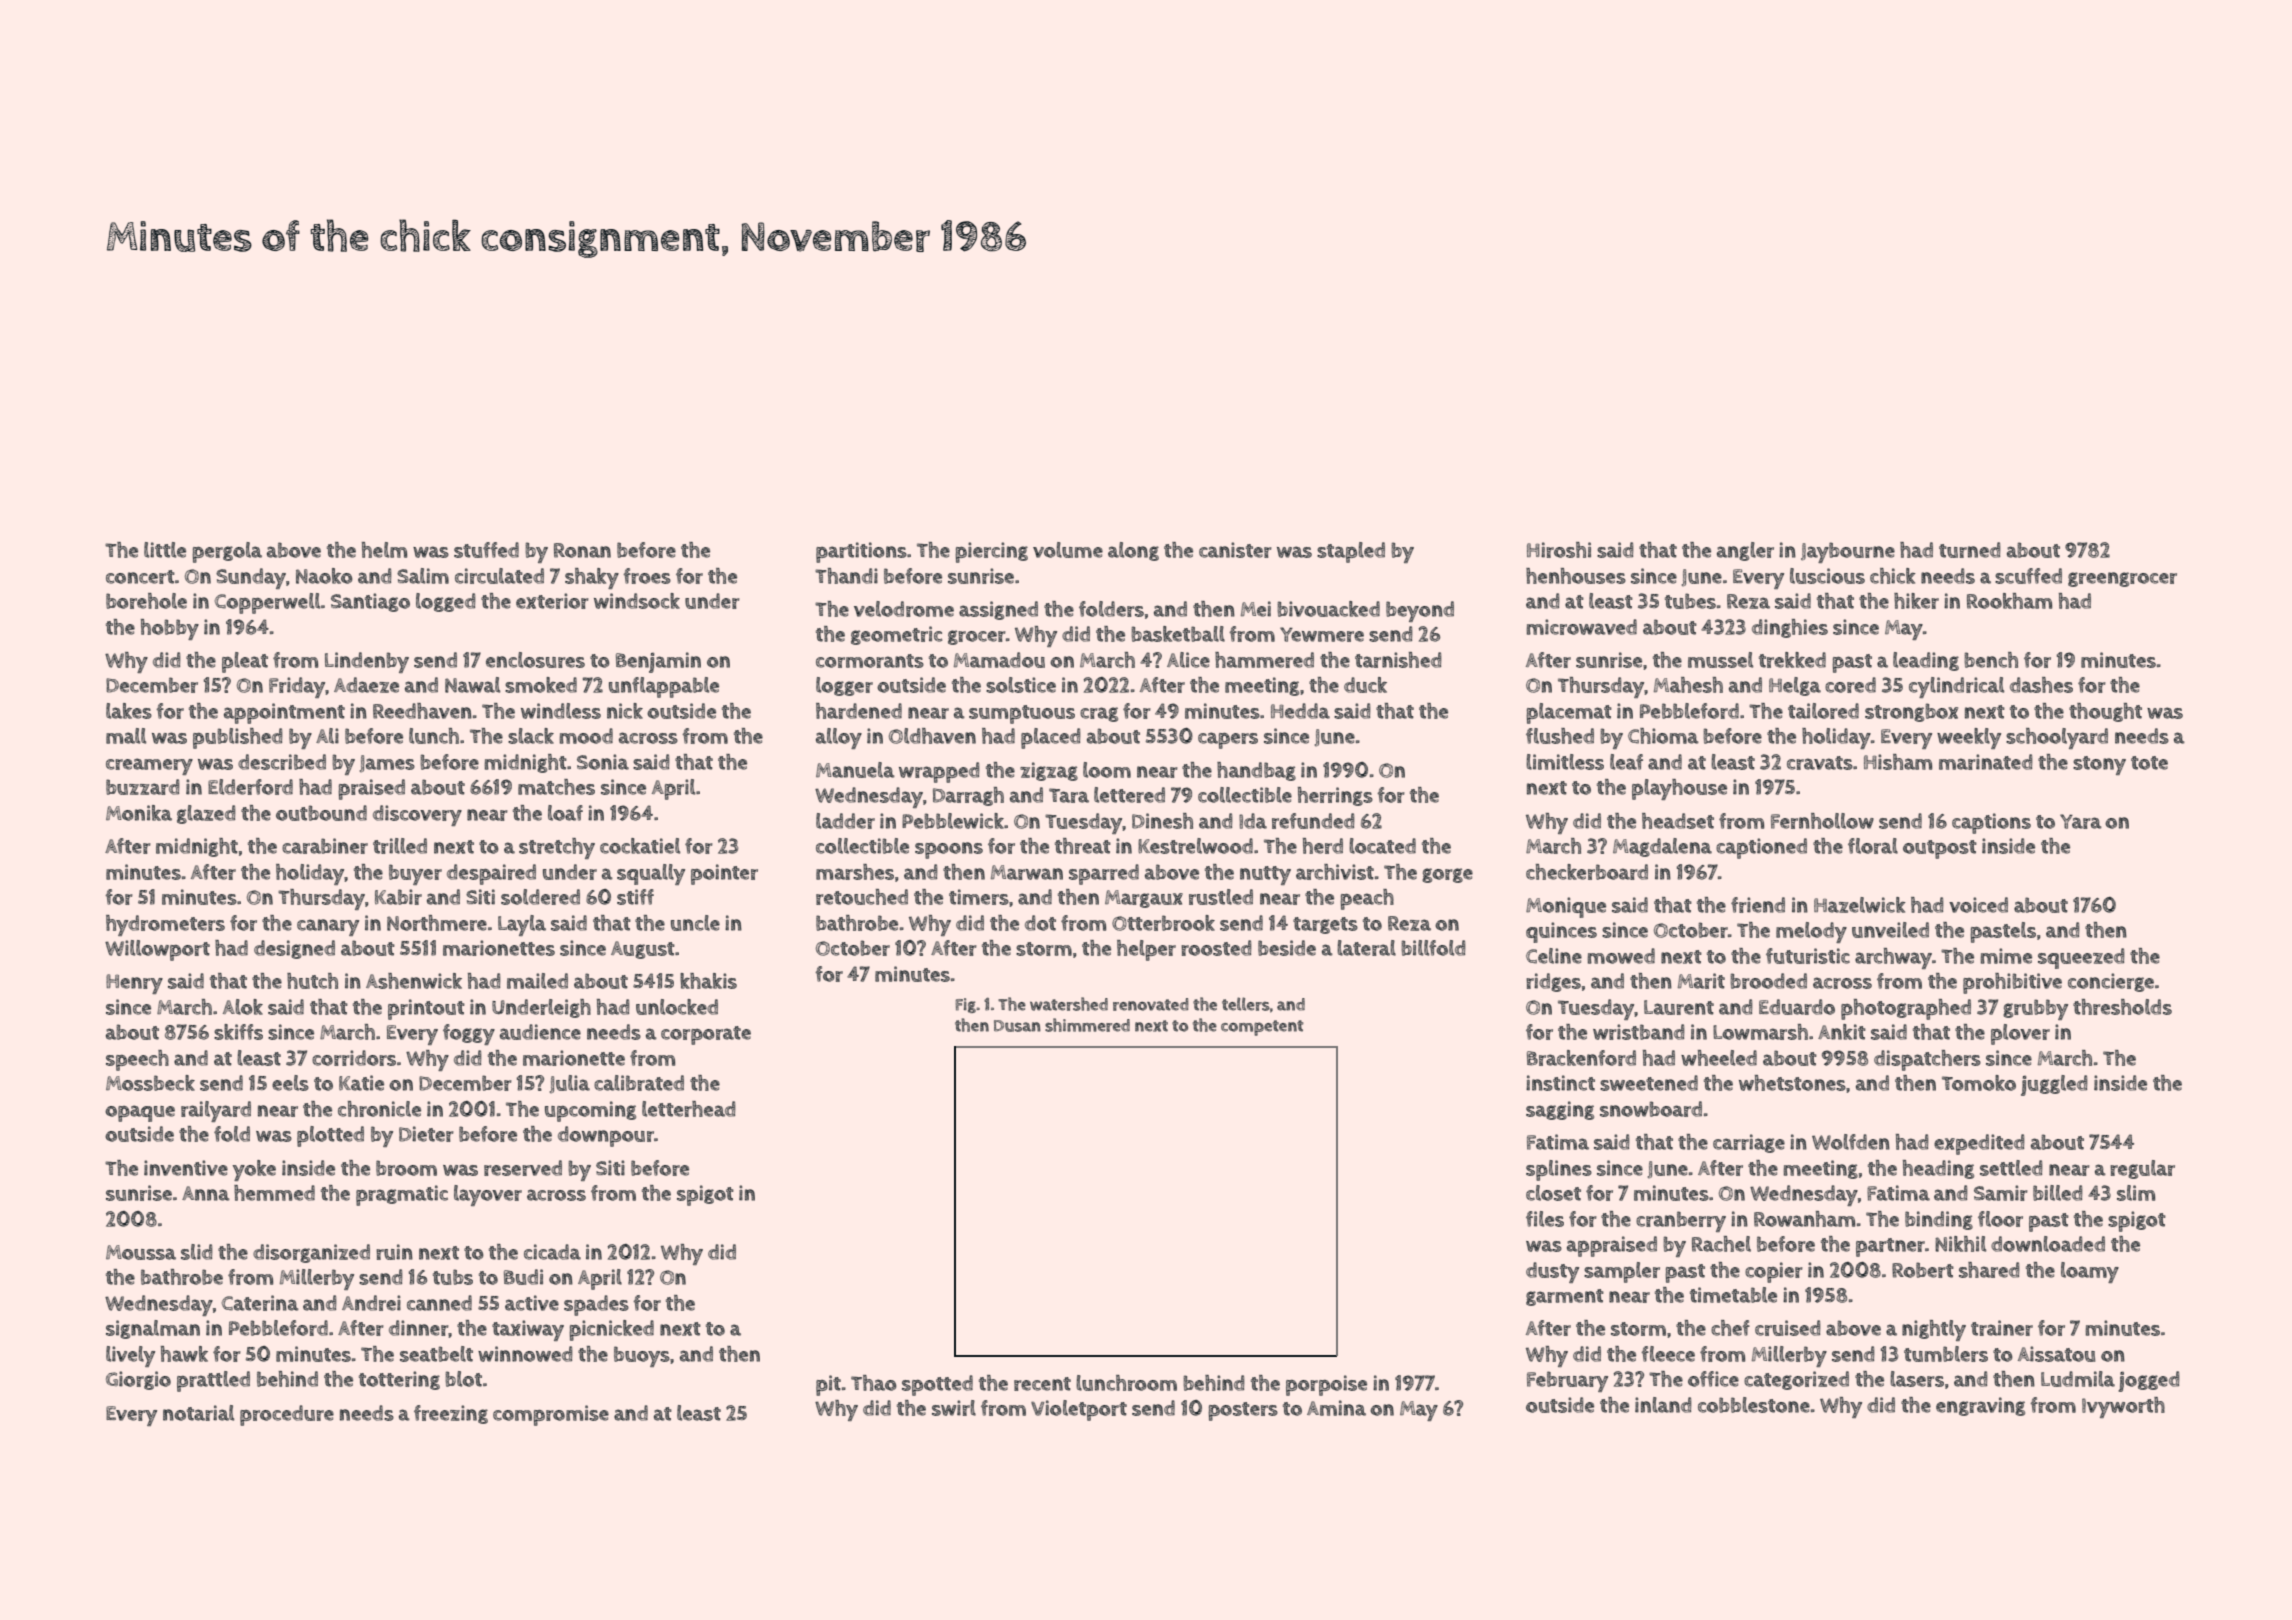 The width and height of the image is (2292, 1620). I want to click on loamy, so click(2090, 1272).
